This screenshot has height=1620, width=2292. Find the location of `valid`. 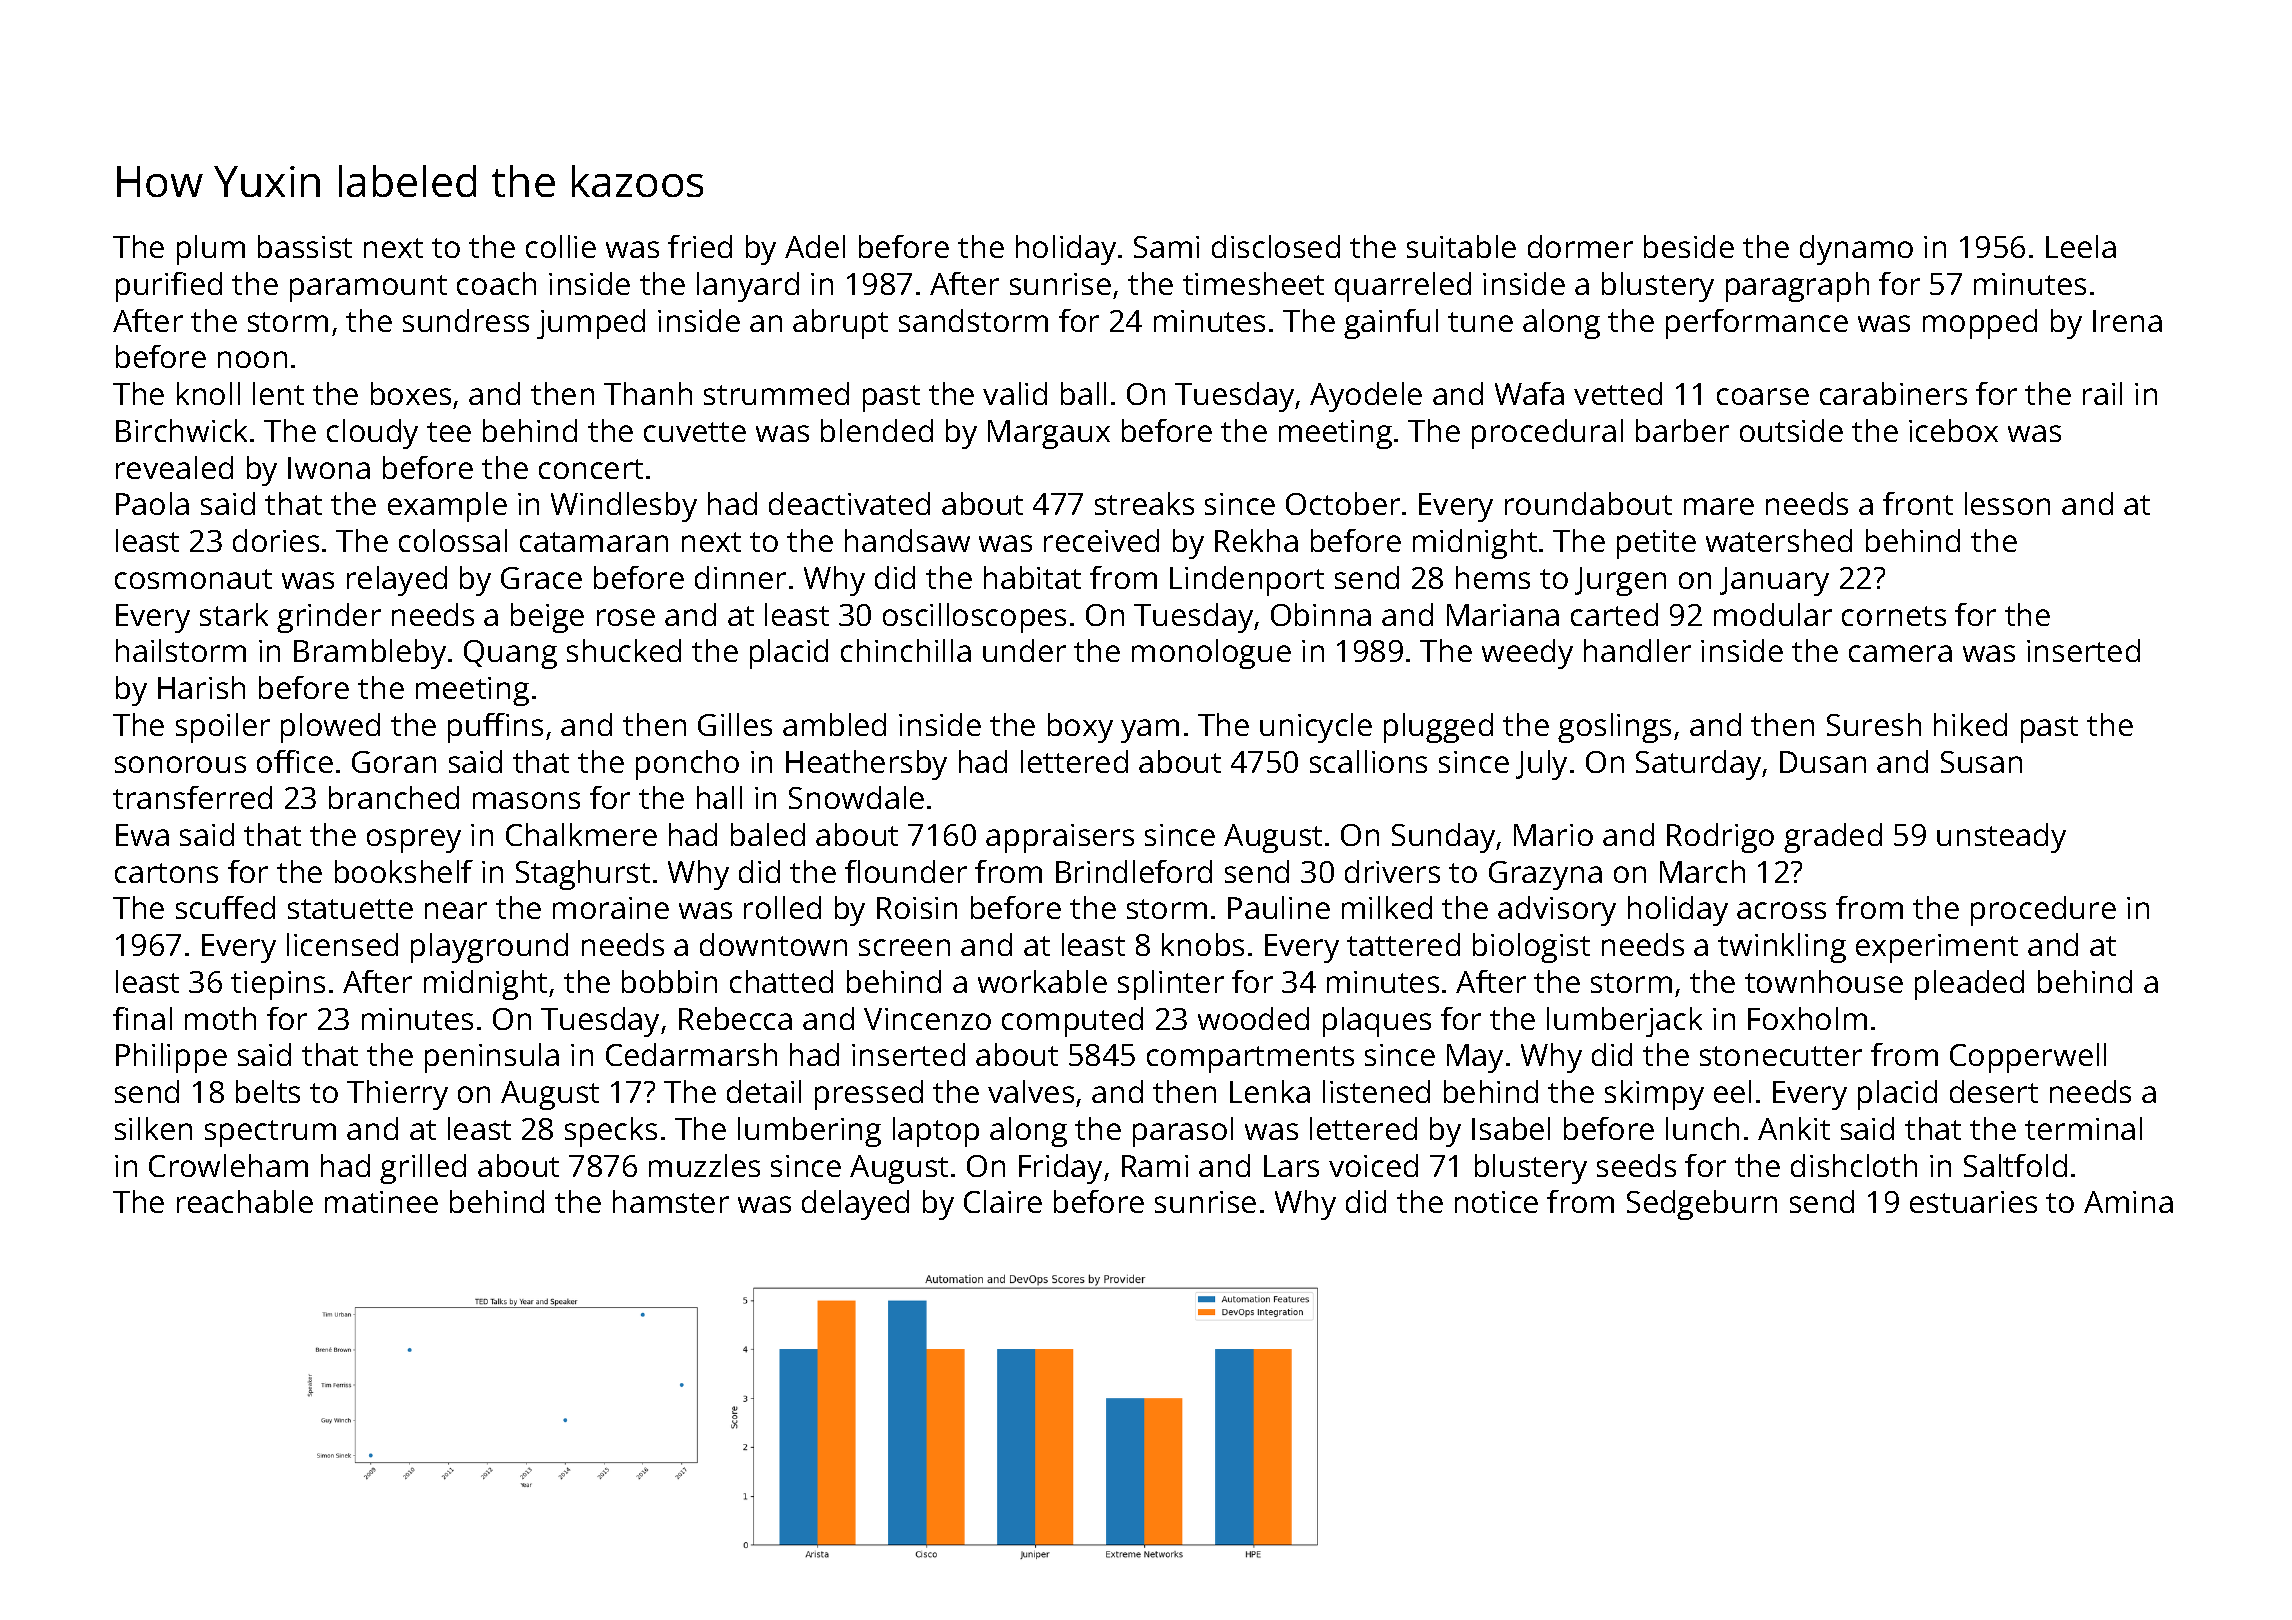

valid is located at coordinates (1015, 393).
